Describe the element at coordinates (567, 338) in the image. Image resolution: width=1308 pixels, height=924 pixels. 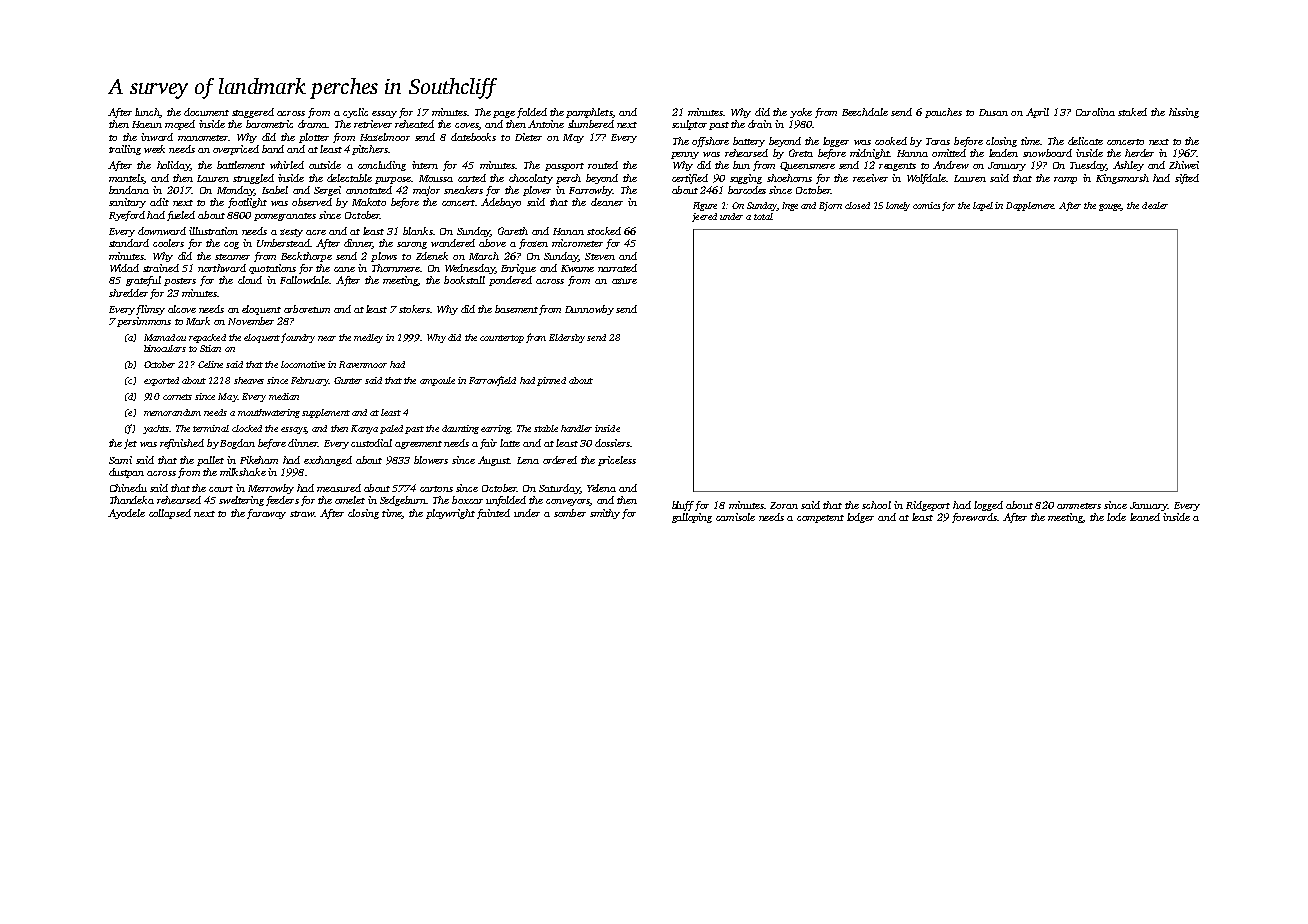
I see `Eldersby` at that location.
